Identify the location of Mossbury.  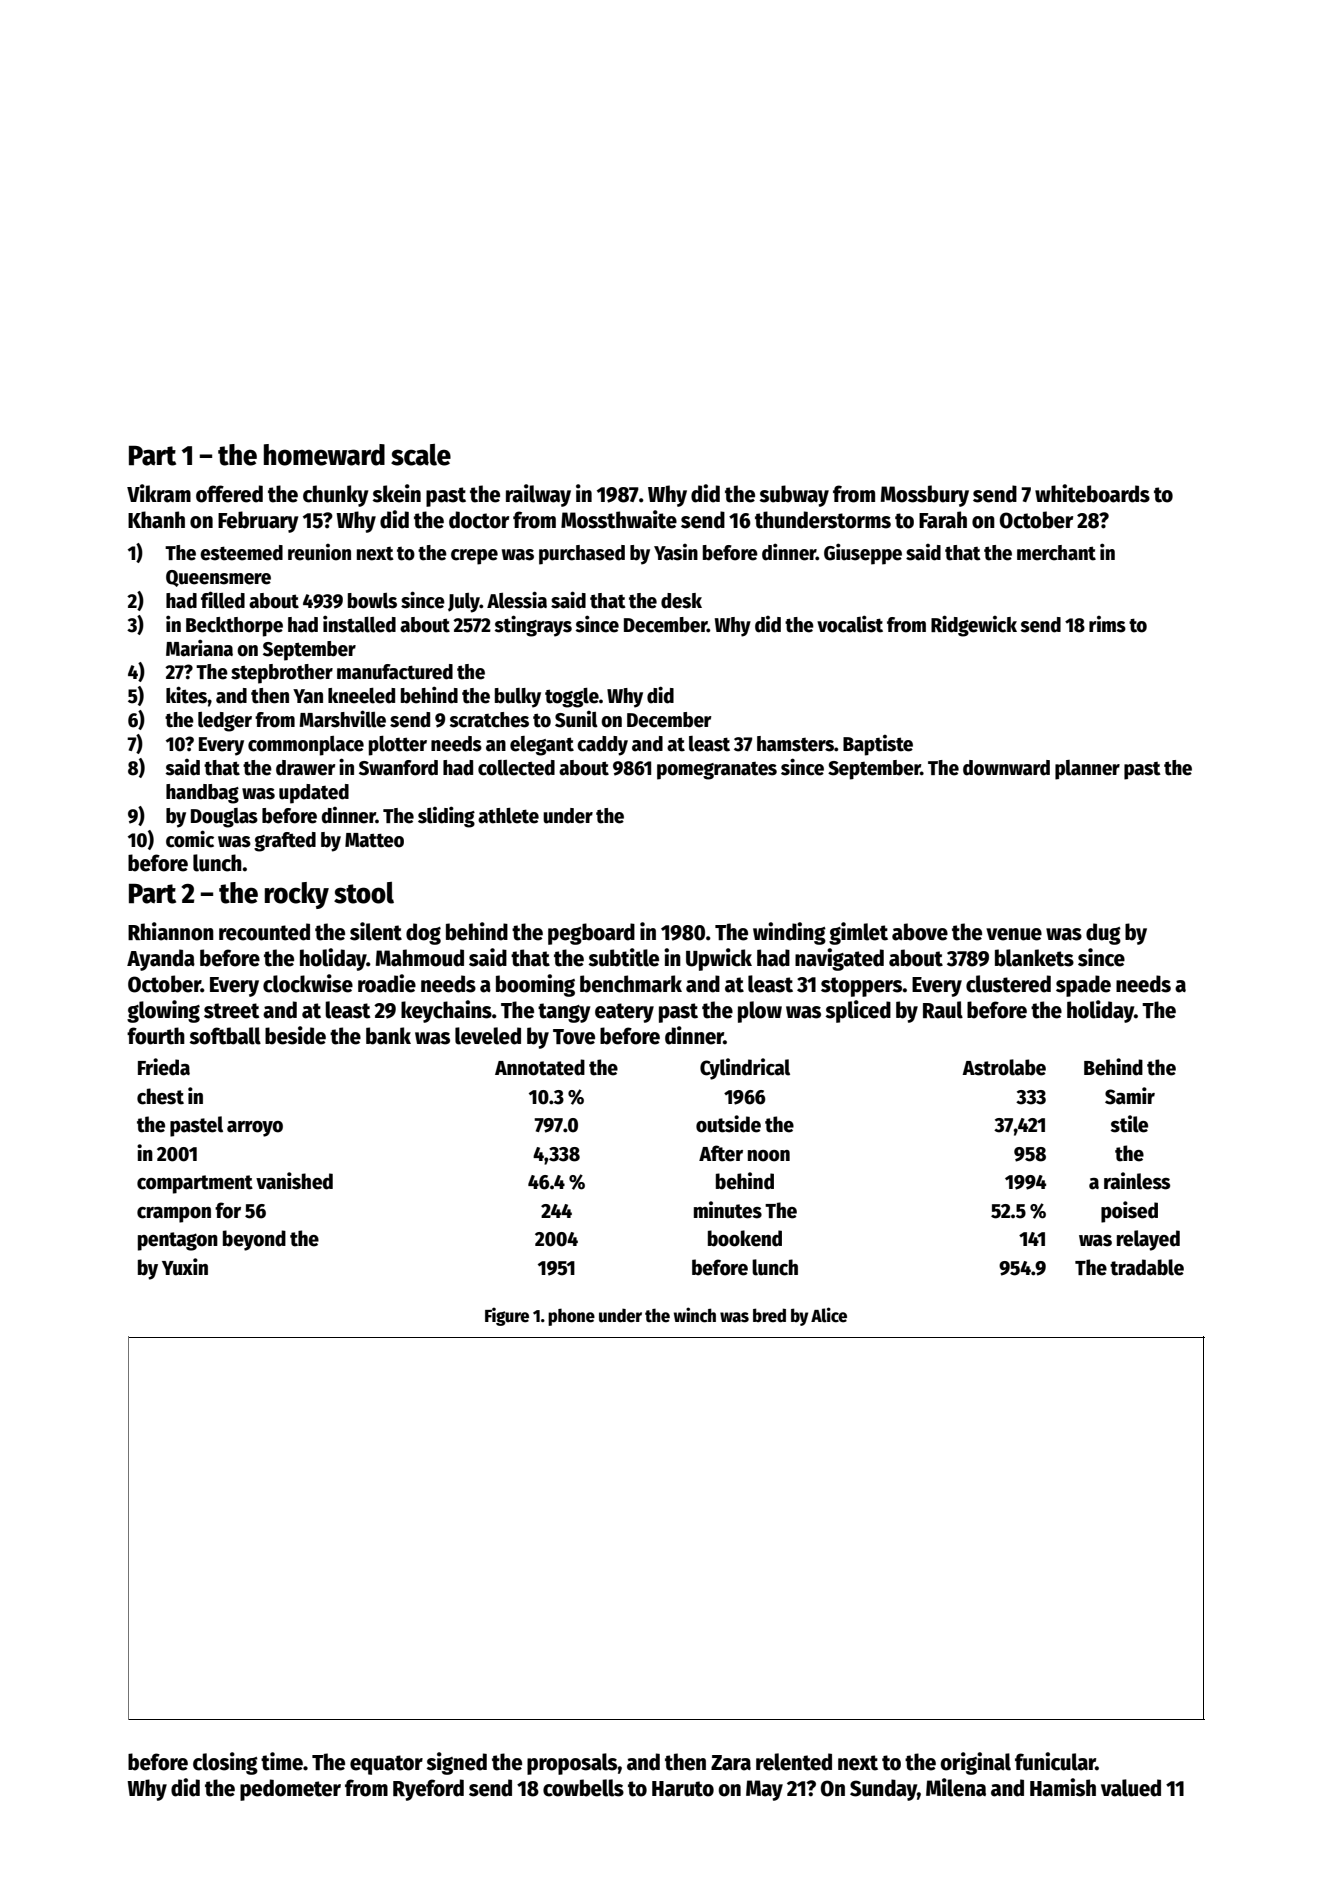
(925, 496).
